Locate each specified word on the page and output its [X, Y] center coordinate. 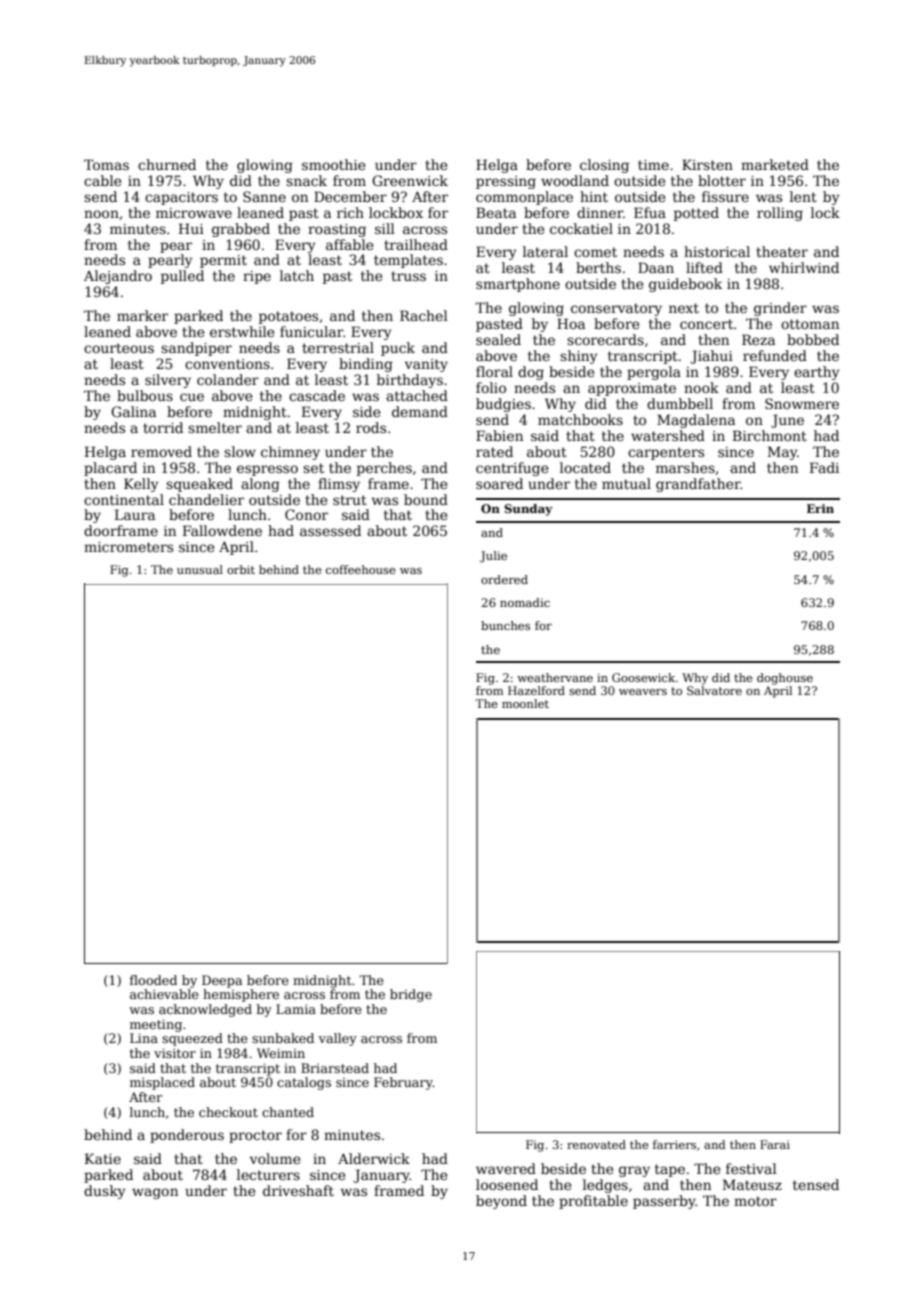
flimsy [339, 485]
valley [337, 1039]
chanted [288, 1112]
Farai [775, 1144]
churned [167, 164]
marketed [775, 164]
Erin [820, 508]
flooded [153, 980]
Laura [135, 514]
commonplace [524, 198]
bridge [411, 995]
